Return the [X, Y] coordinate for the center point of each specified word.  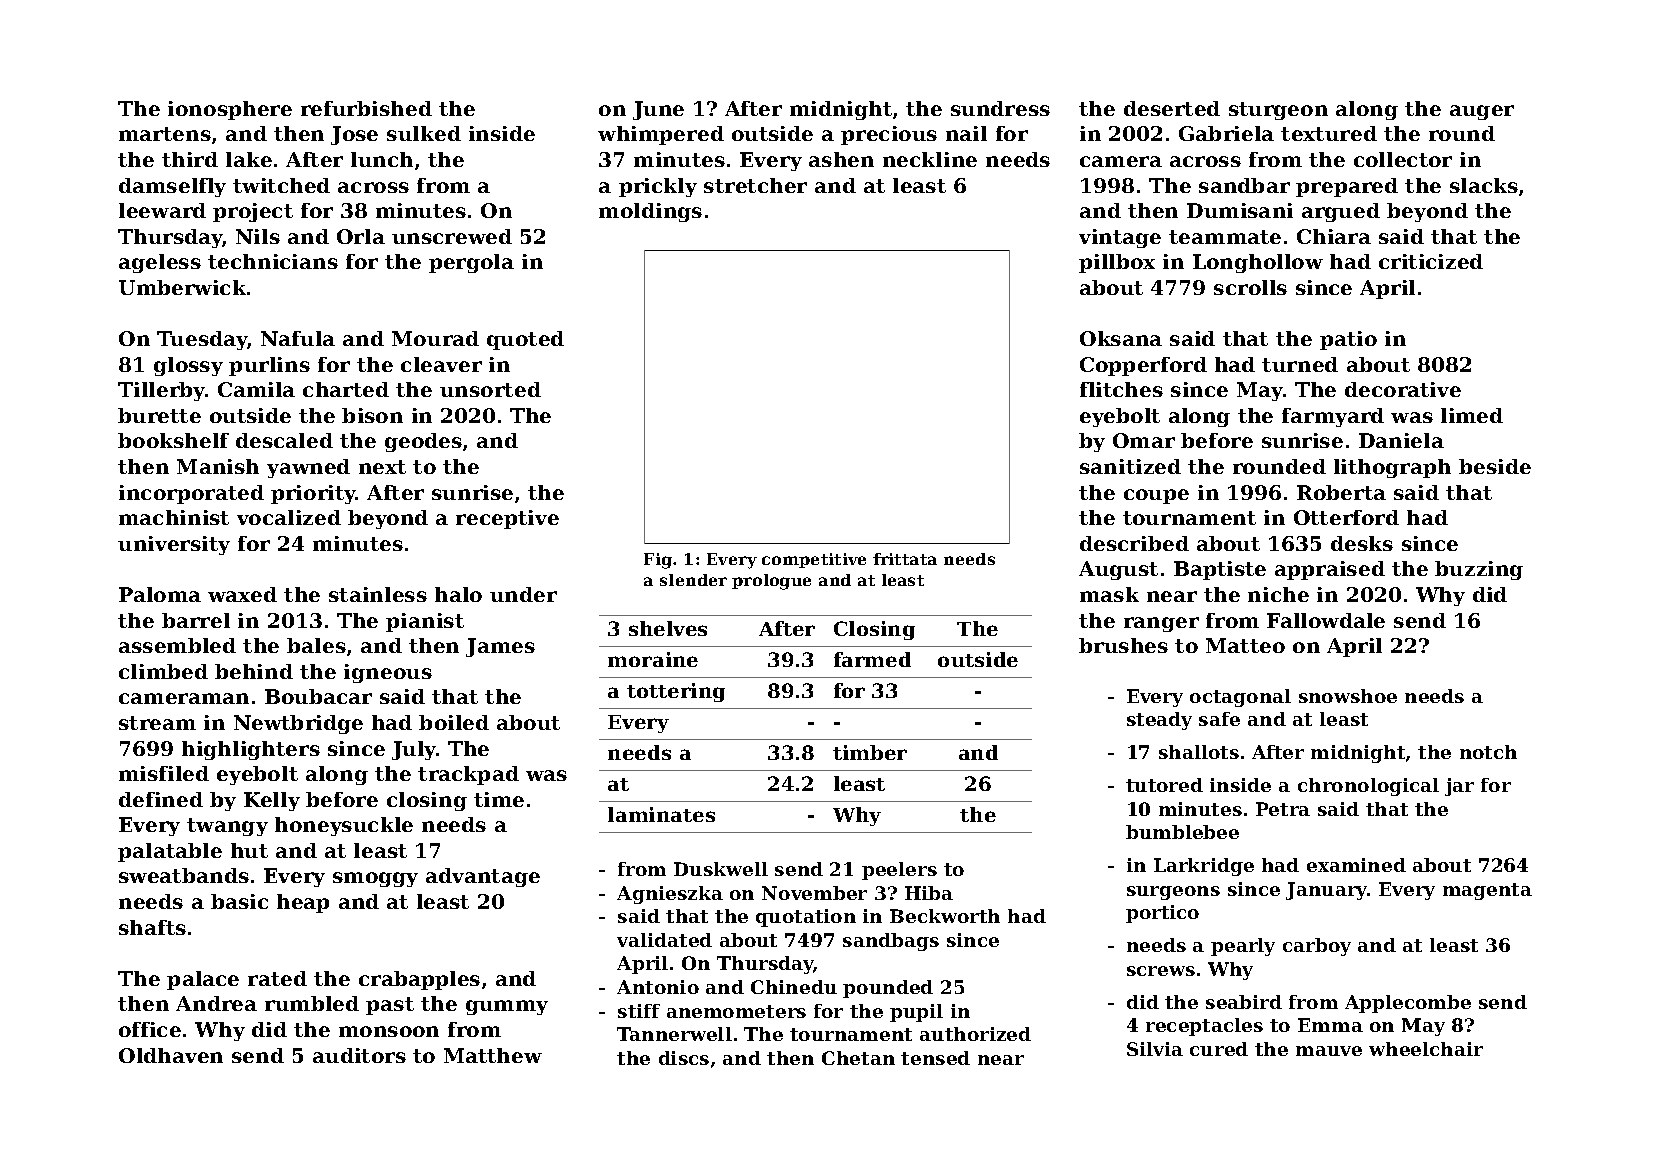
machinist [174, 517]
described [1134, 543]
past [390, 1006]
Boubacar [318, 696]
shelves [668, 628]
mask [1109, 594]
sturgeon [1278, 111]
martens [165, 134]
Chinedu [794, 987]
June [658, 110]
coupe [1156, 496]
